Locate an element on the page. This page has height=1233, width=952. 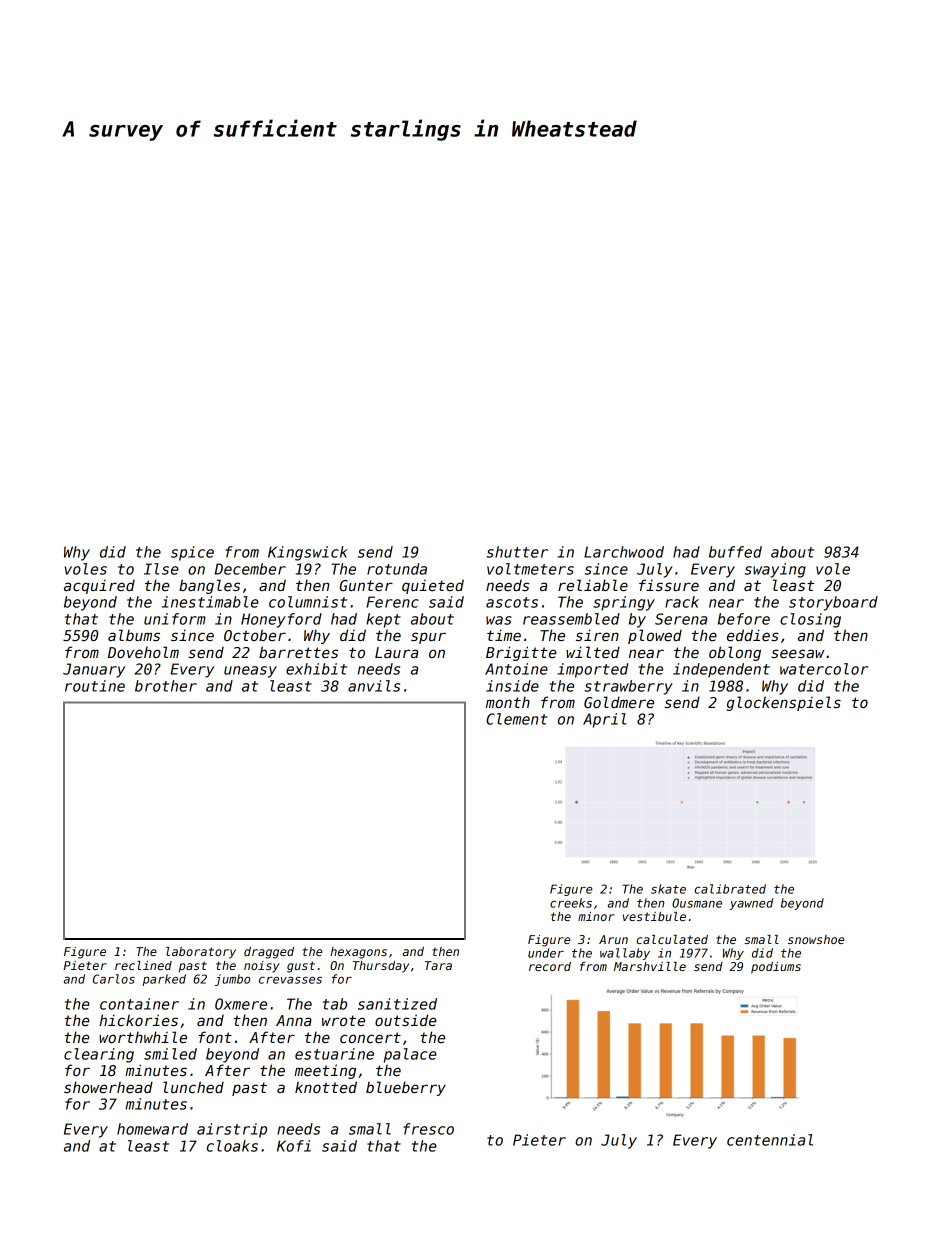
fresco is located at coordinates (428, 1129).
